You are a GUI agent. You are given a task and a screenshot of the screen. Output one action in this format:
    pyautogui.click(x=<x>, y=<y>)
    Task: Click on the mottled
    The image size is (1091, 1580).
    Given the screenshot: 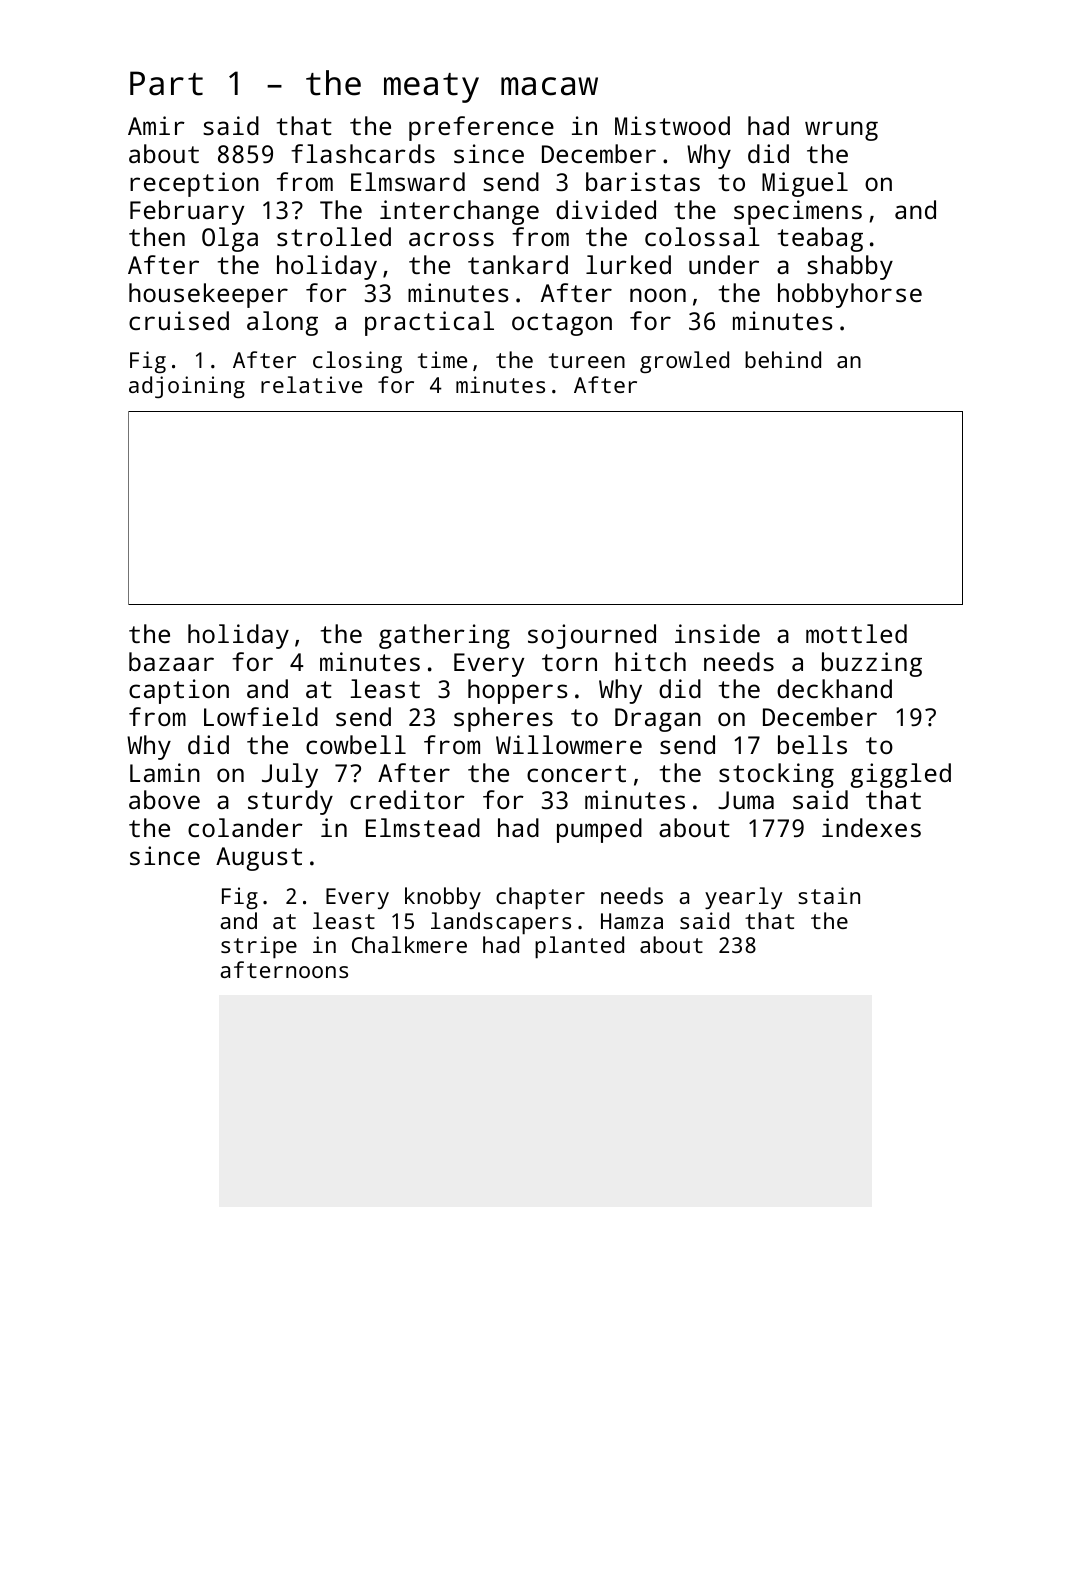 What is the action you would take?
    pyautogui.click(x=856, y=633)
